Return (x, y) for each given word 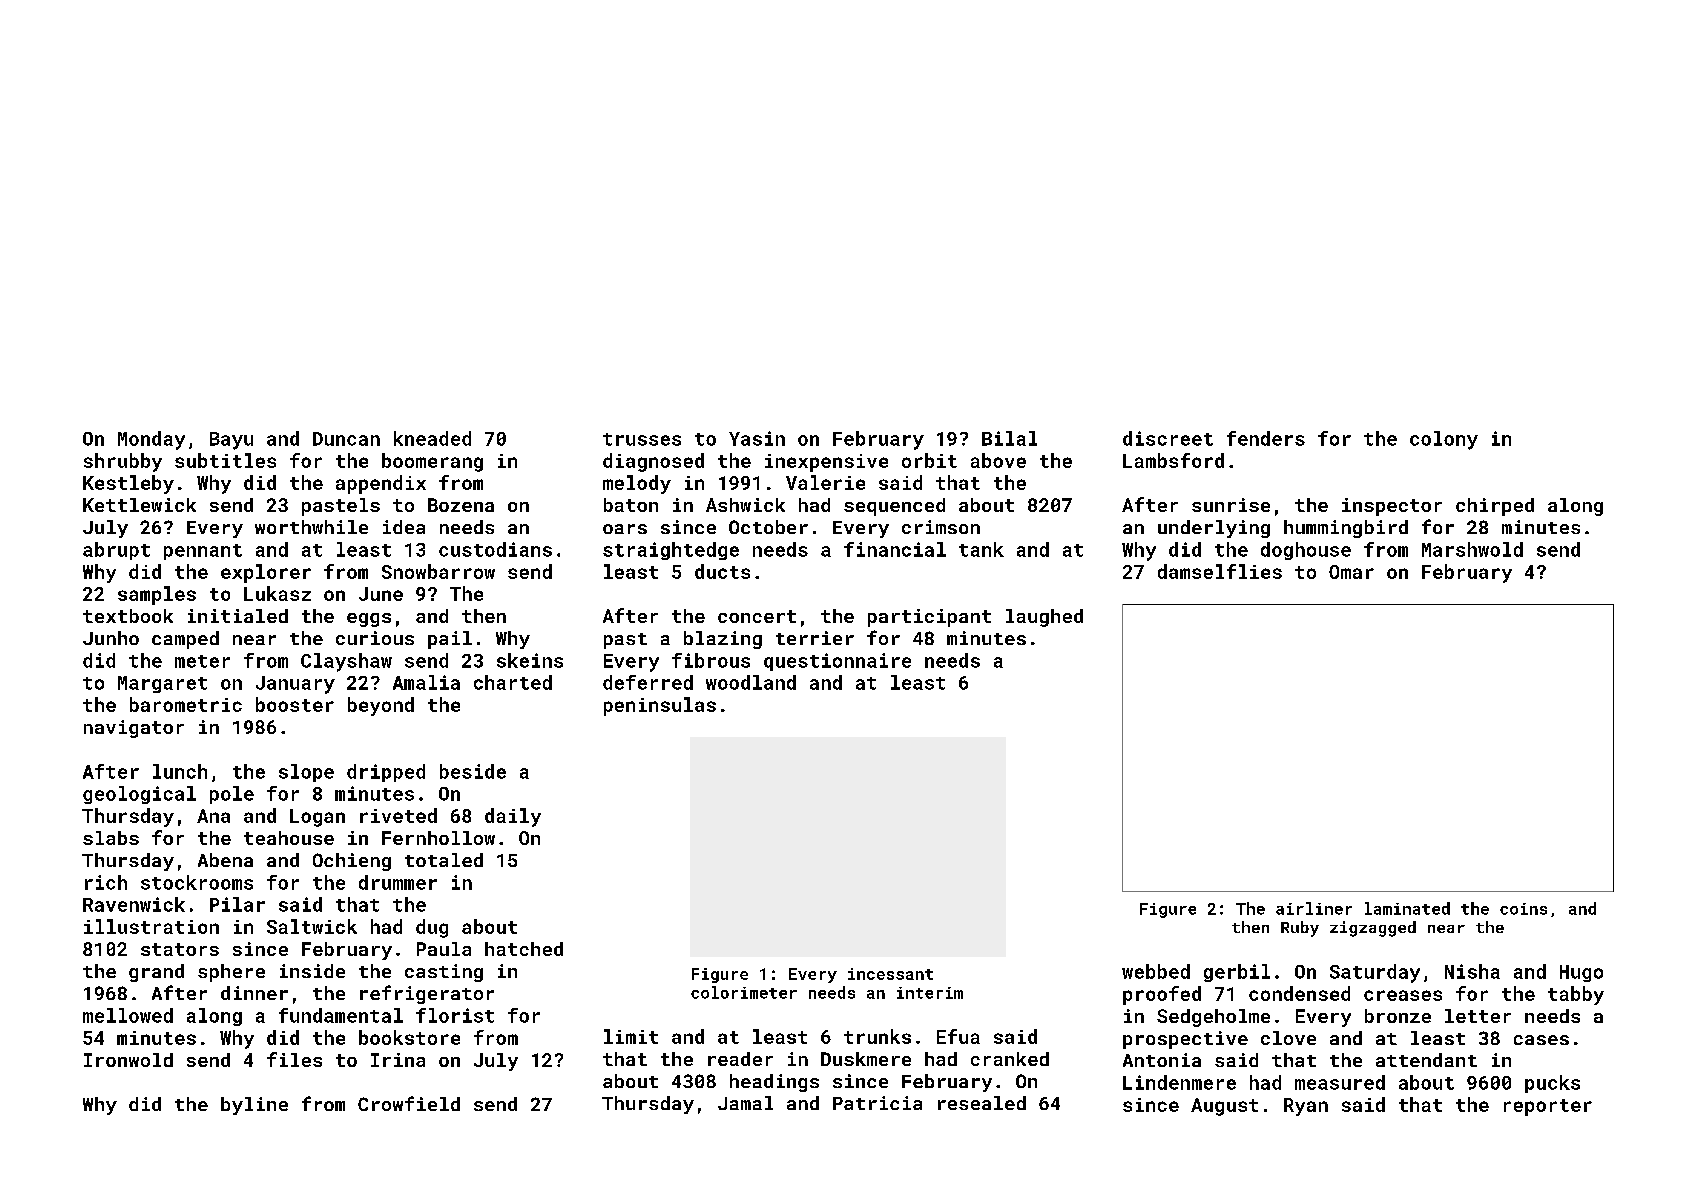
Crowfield (409, 1103)
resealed (982, 1103)
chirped (1495, 507)
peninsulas (660, 706)
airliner (1314, 908)
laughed (1044, 618)
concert (757, 616)
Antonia (1162, 1060)
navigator (134, 729)
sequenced (894, 507)
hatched (524, 949)
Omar (1351, 572)
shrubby (123, 462)
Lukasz (277, 593)
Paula (444, 949)
